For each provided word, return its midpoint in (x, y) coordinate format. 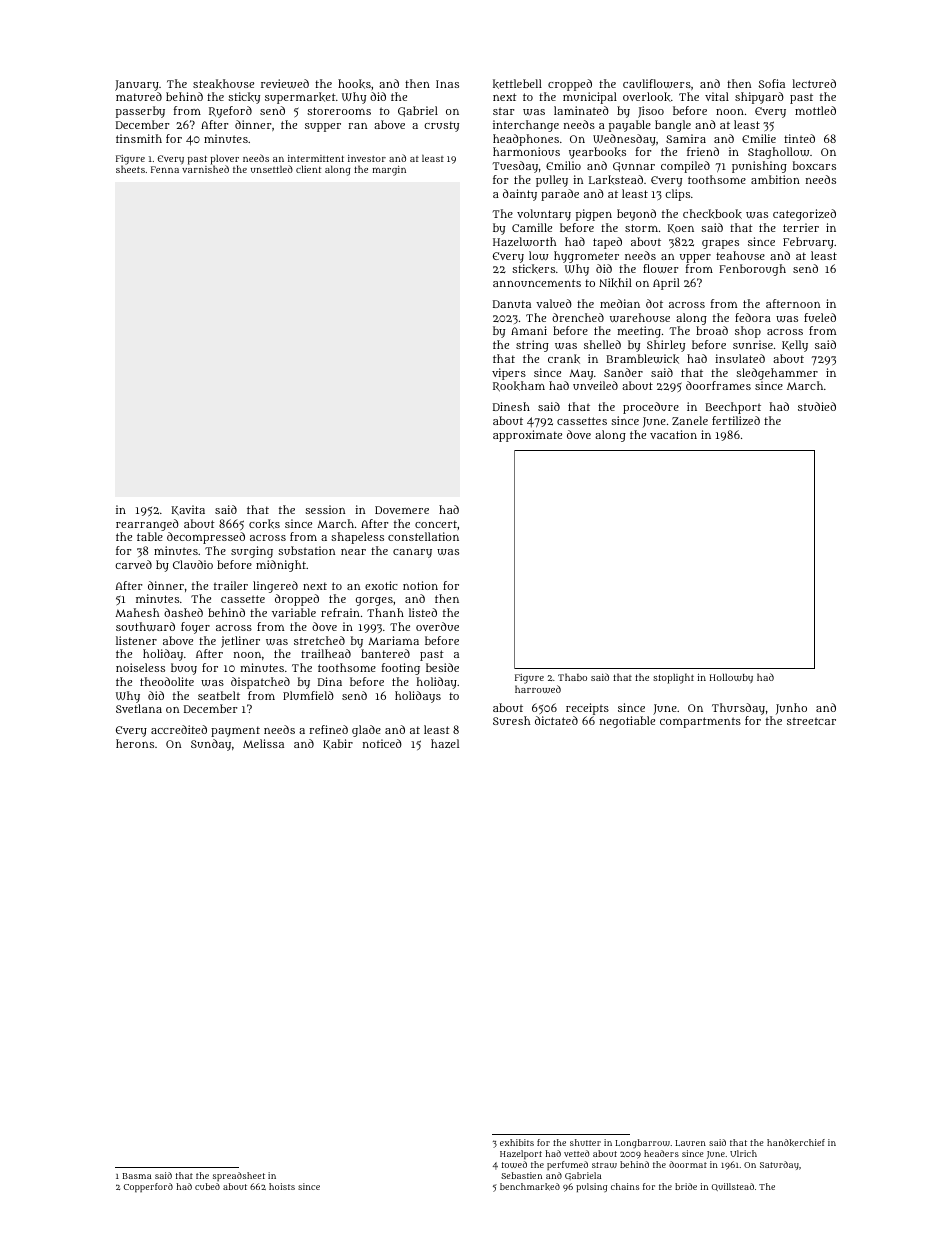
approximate (527, 436)
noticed (382, 743)
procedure (651, 408)
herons (135, 743)
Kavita (188, 510)
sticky (244, 98)
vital (717, 96)
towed (514, 1164)
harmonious (526, 151)
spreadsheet (239, 1176)
